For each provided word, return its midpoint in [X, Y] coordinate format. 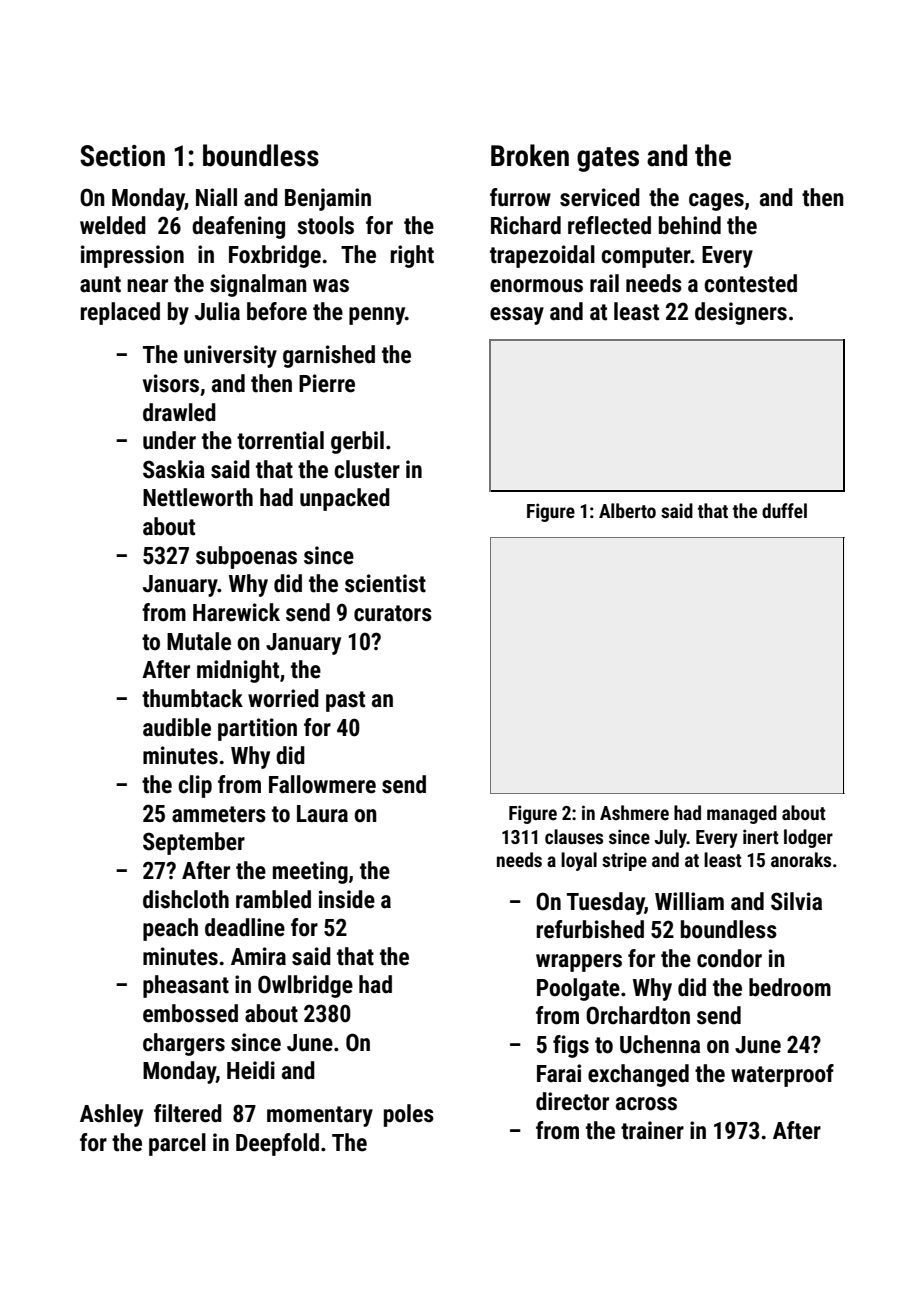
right [412, 256]
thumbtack [192, 698]
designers [741, 313]
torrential [280, 440]
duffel [784, 510]
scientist [385, 583]
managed [742, 814]
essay [517, 316]
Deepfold [277, 1144]
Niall [216, 197]
